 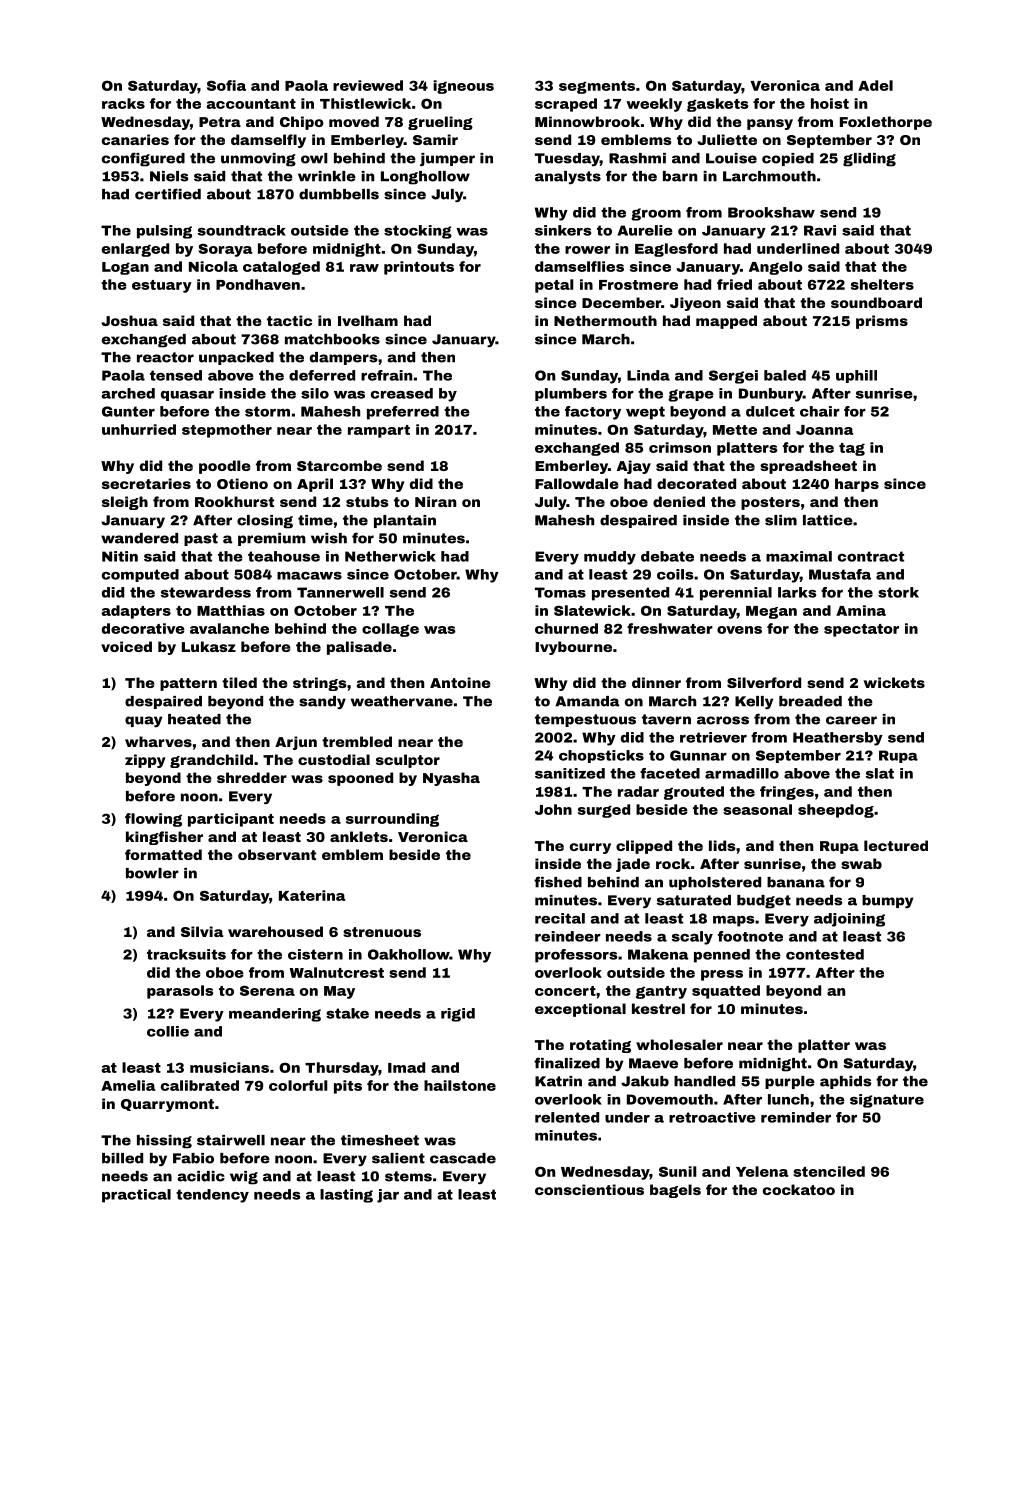 I want to click on plumbers, so click(x=571, y=394).
